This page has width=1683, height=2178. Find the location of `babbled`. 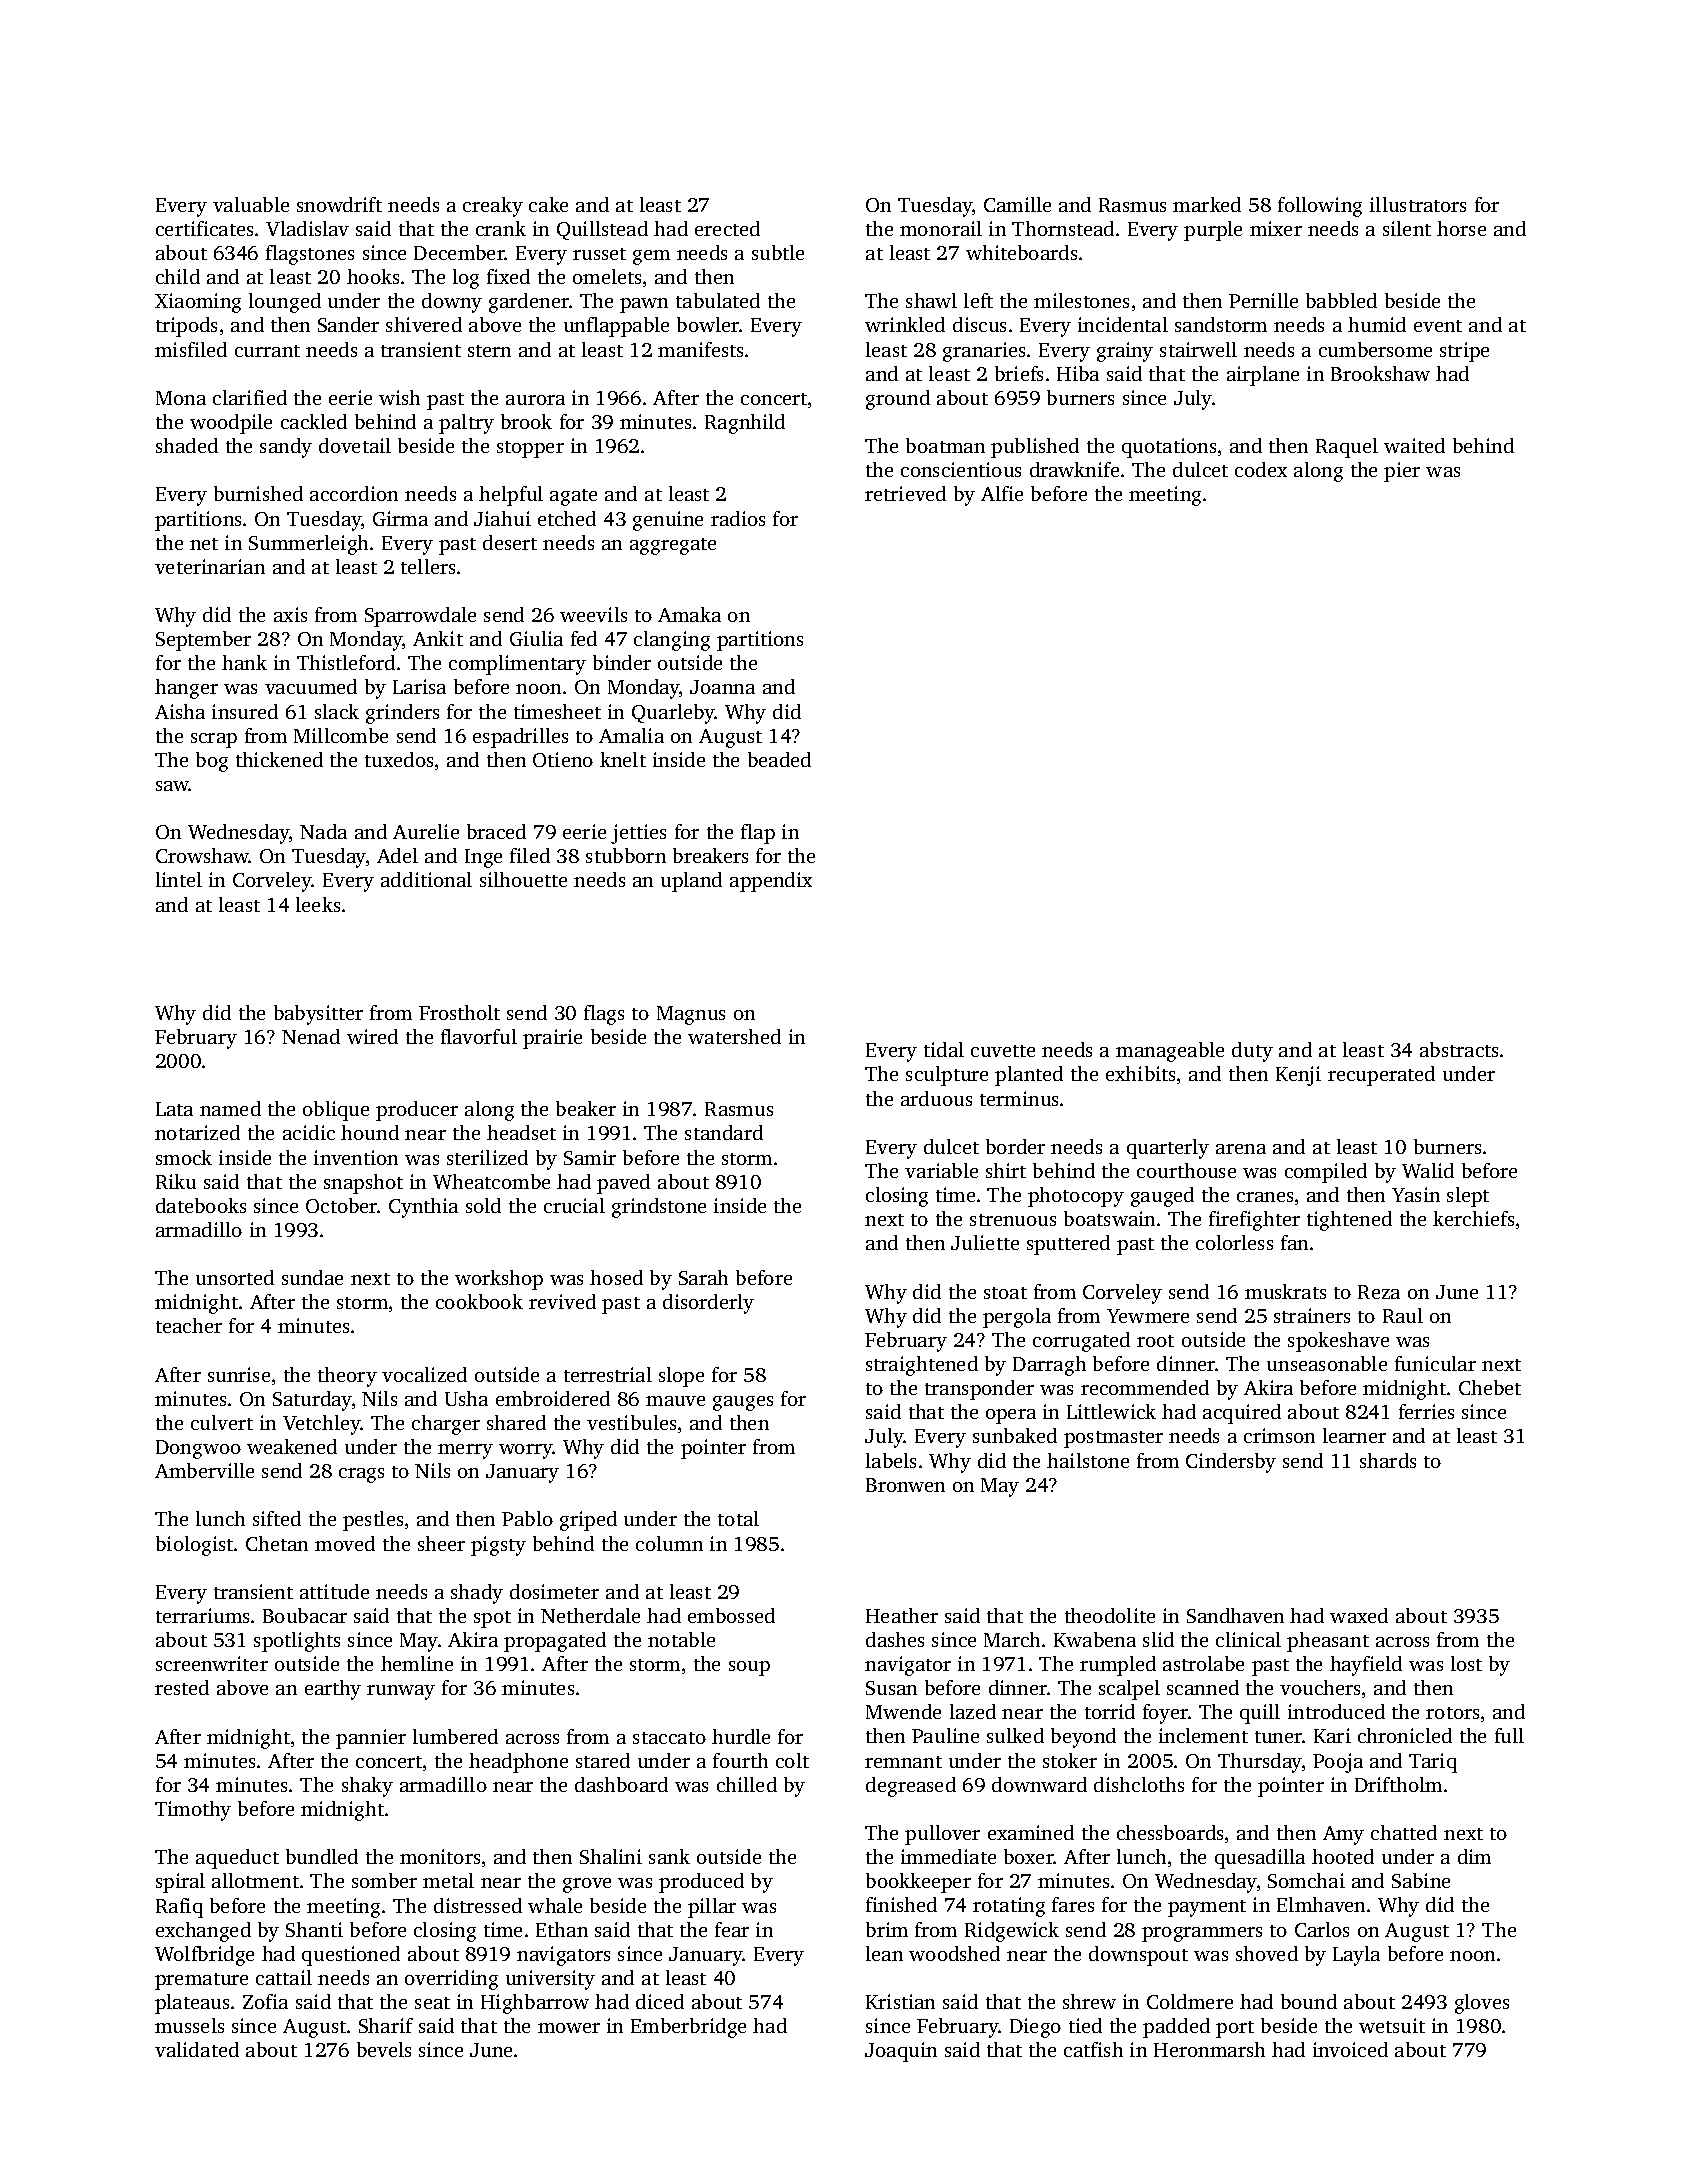

babbled is located at coordinates (1341, 300).
